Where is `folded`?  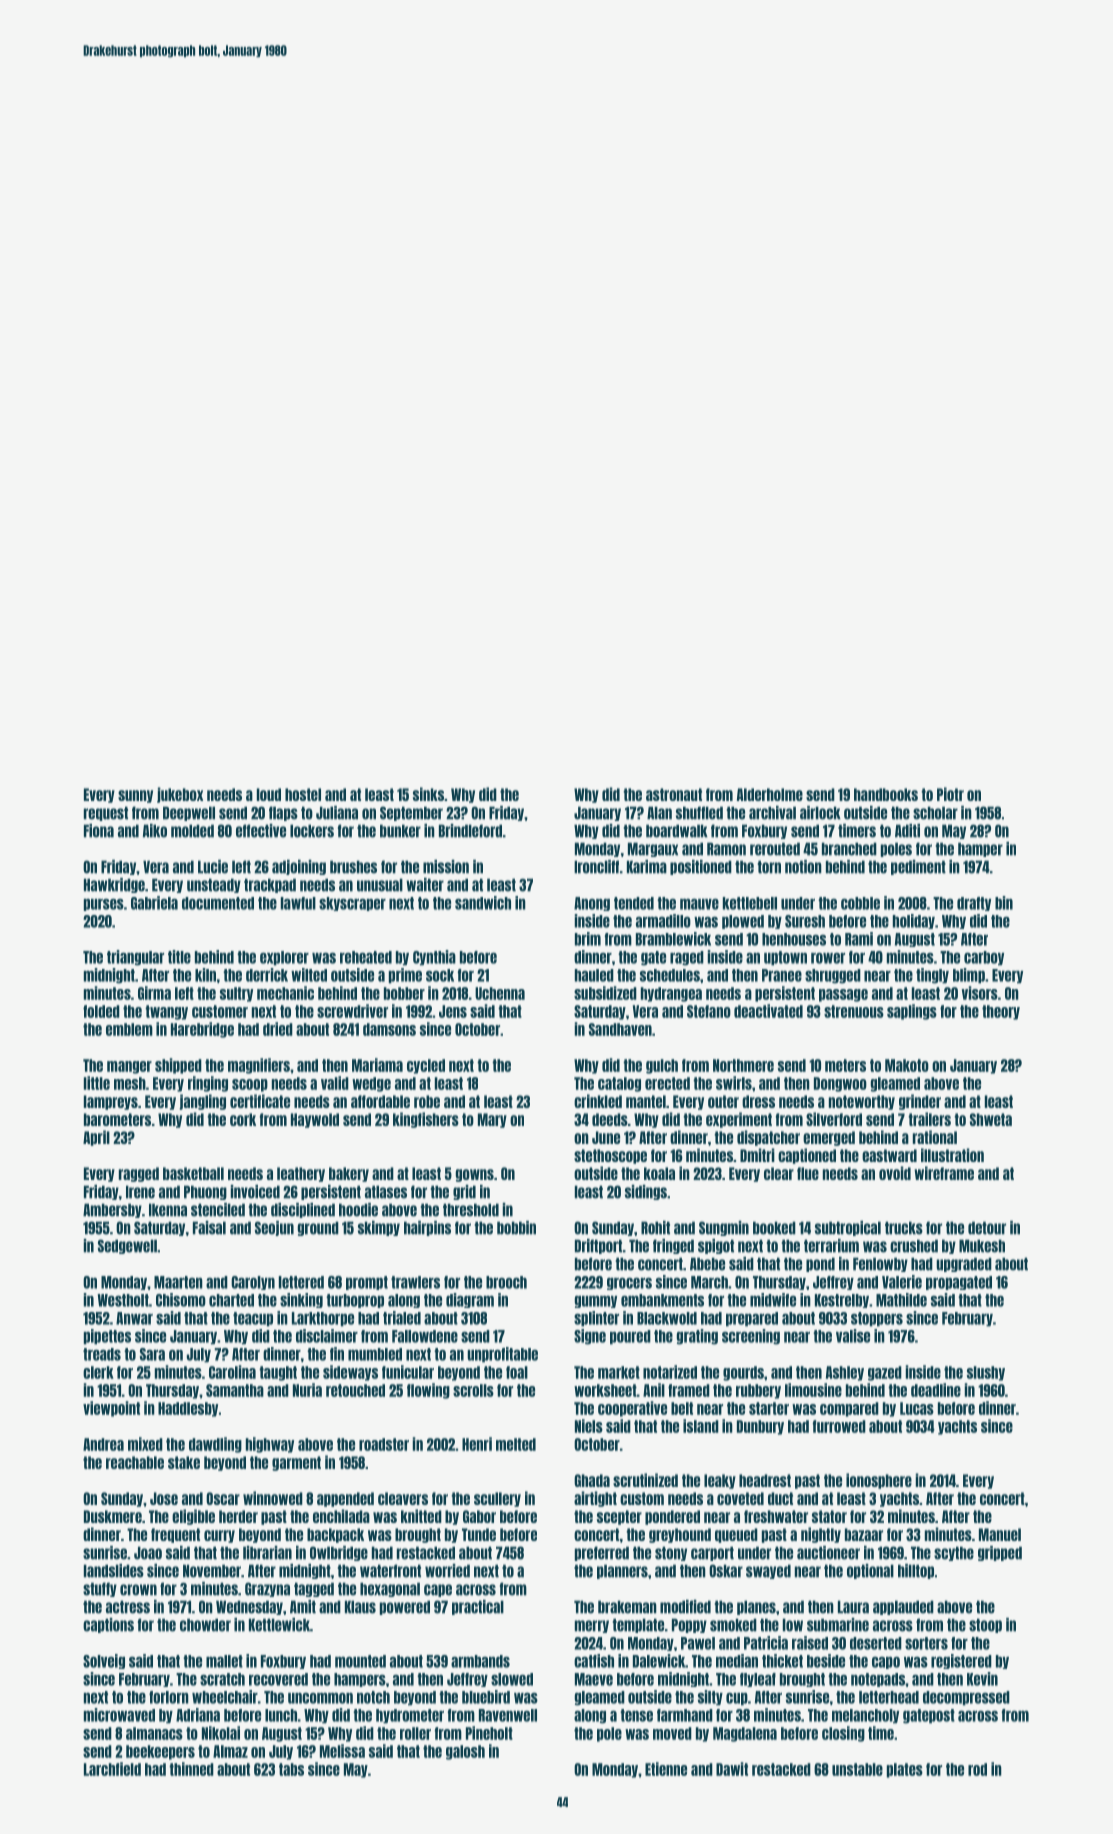 folded is located at coordinates (101, 1011).
